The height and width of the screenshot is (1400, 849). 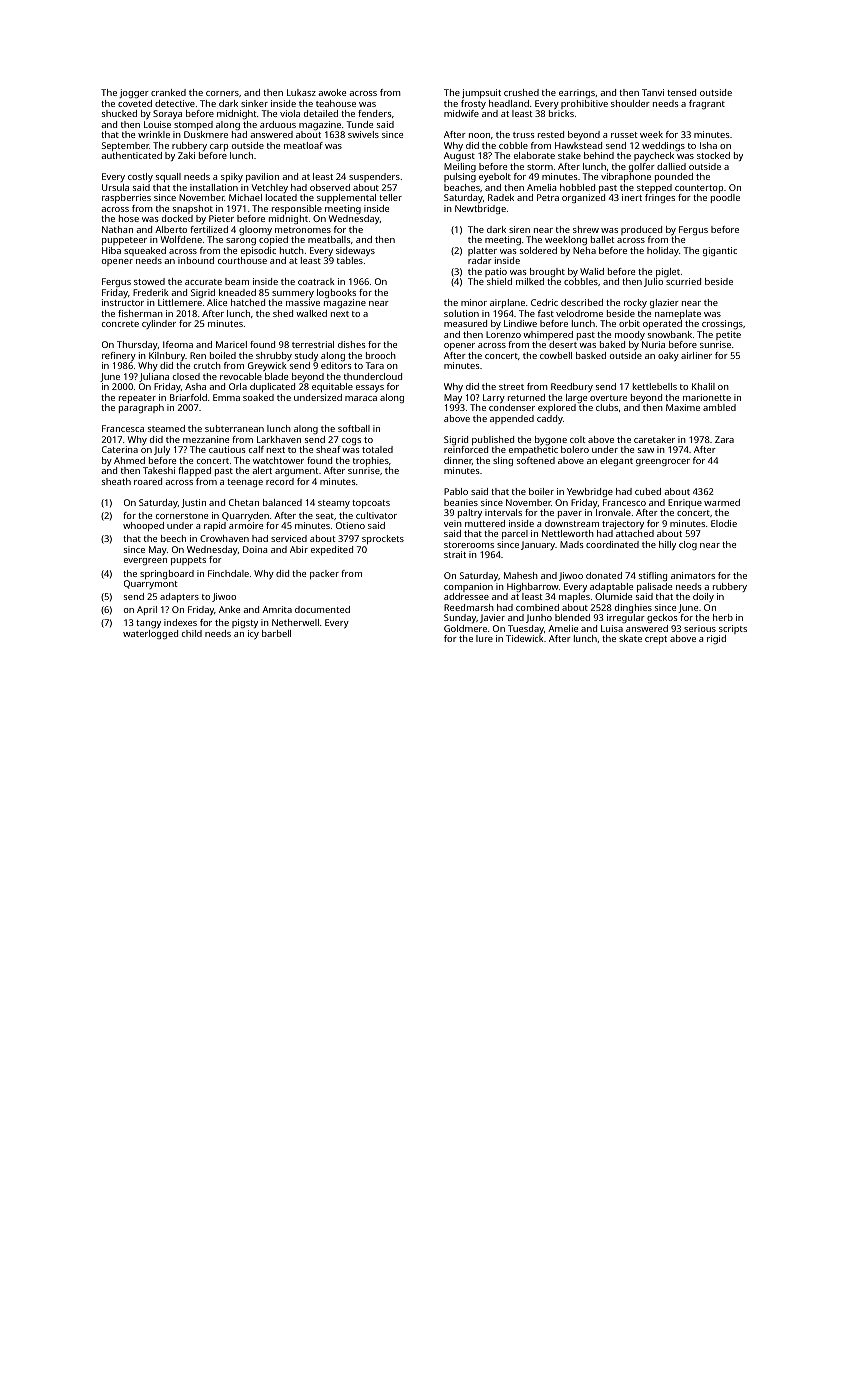 I want to click on boiler, so click(x=541, y=491).
